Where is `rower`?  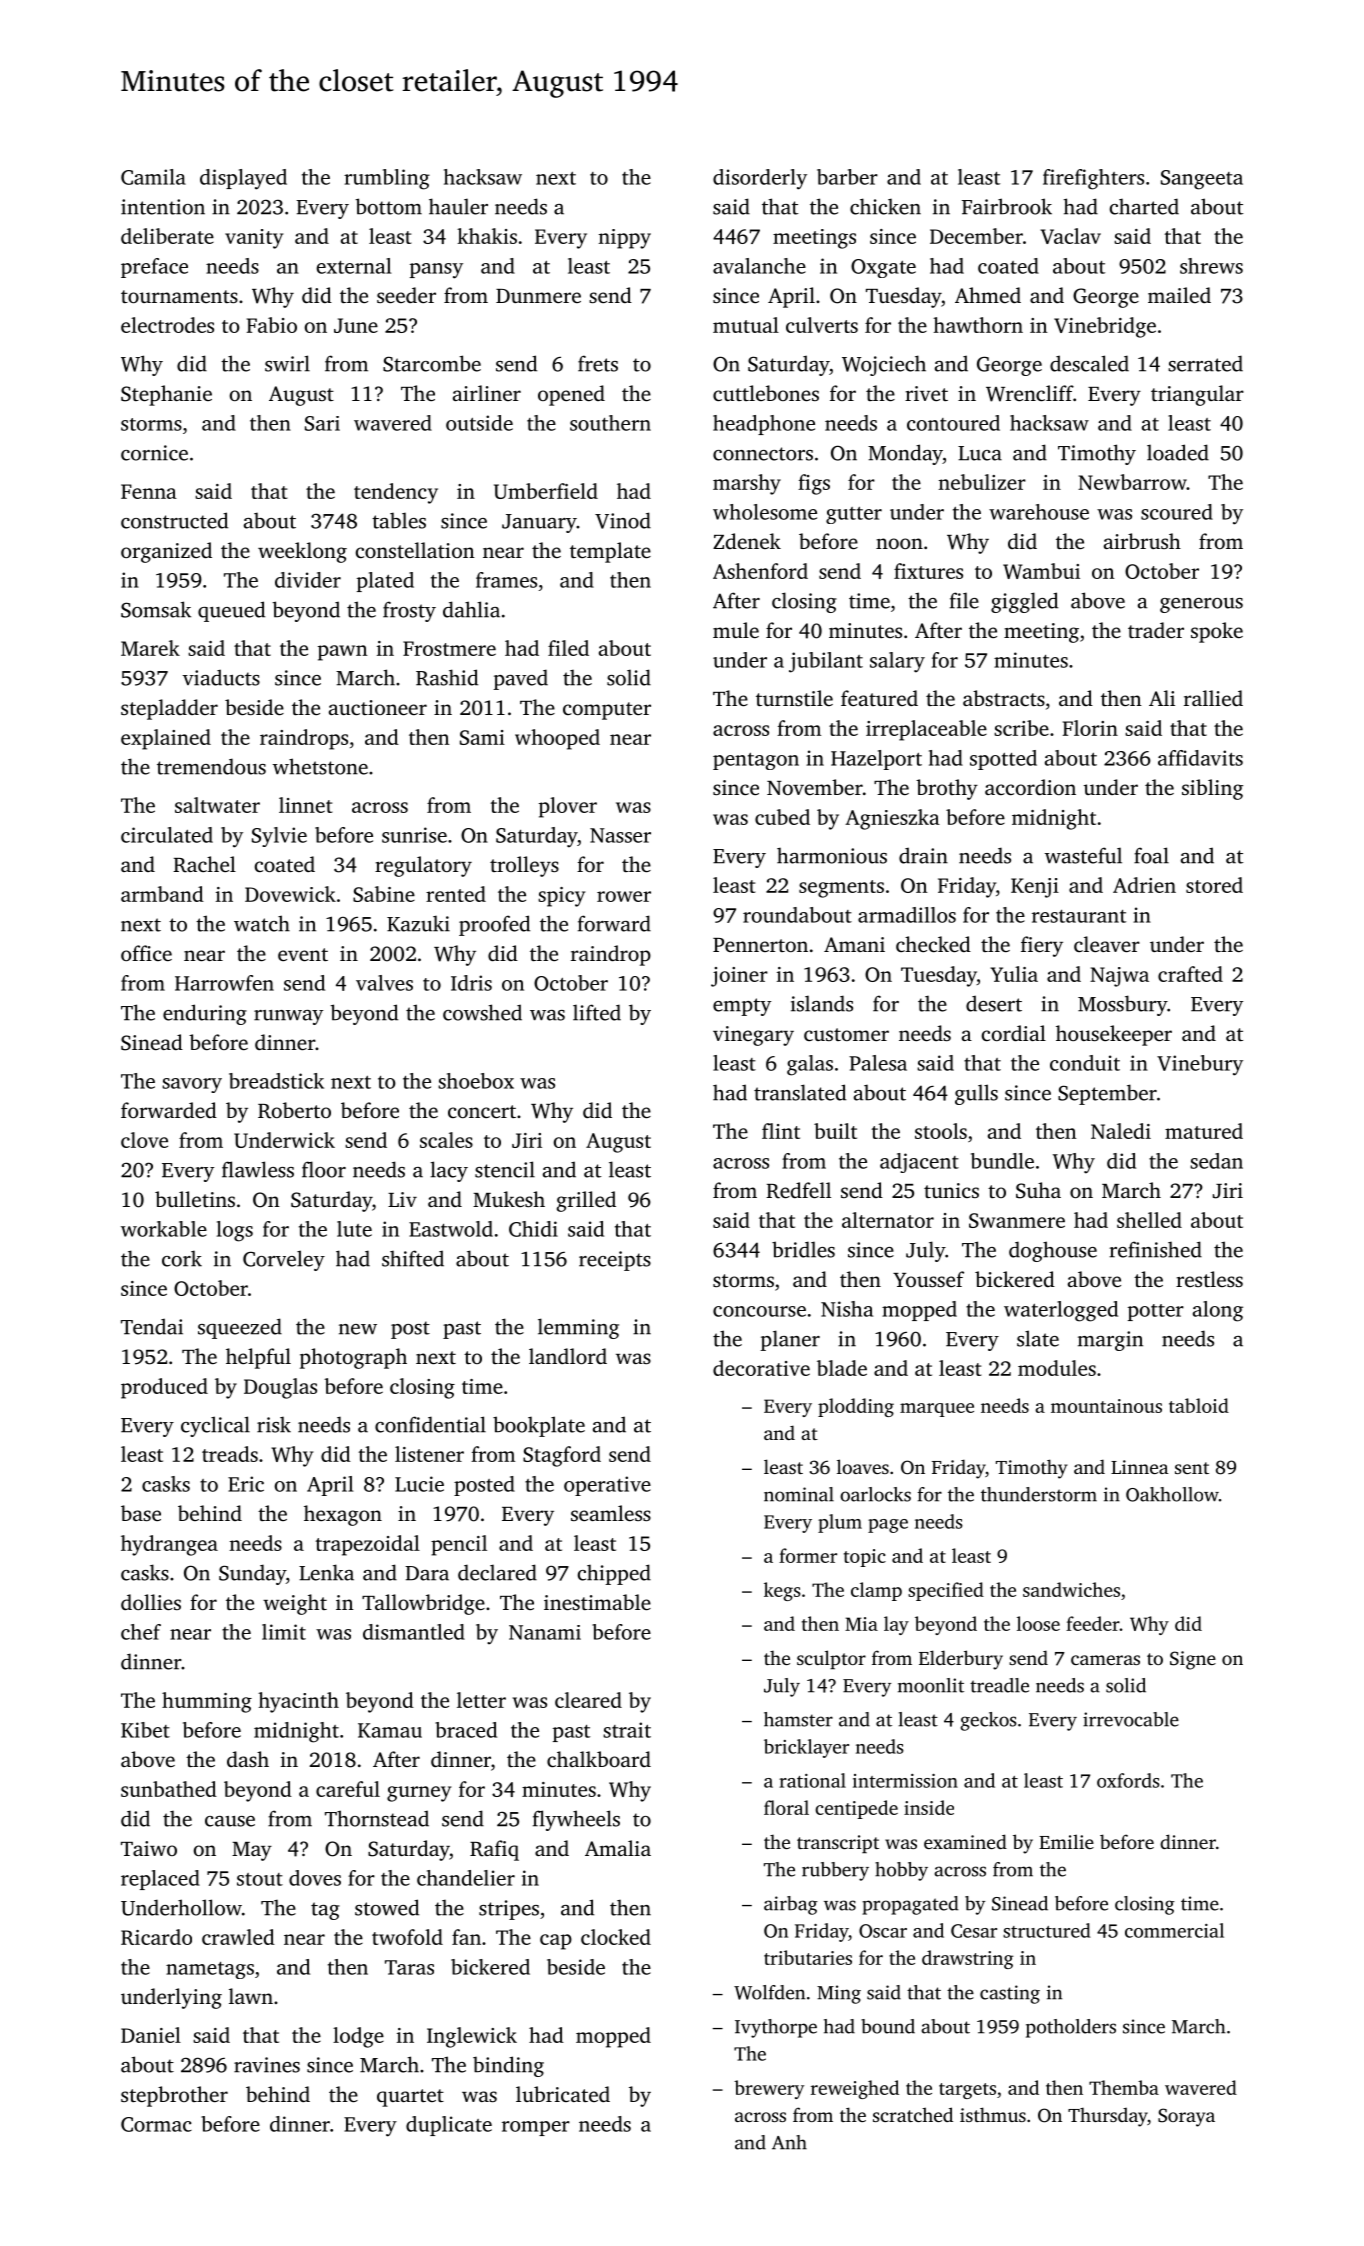
rower is located at coordinates (624, 896).
